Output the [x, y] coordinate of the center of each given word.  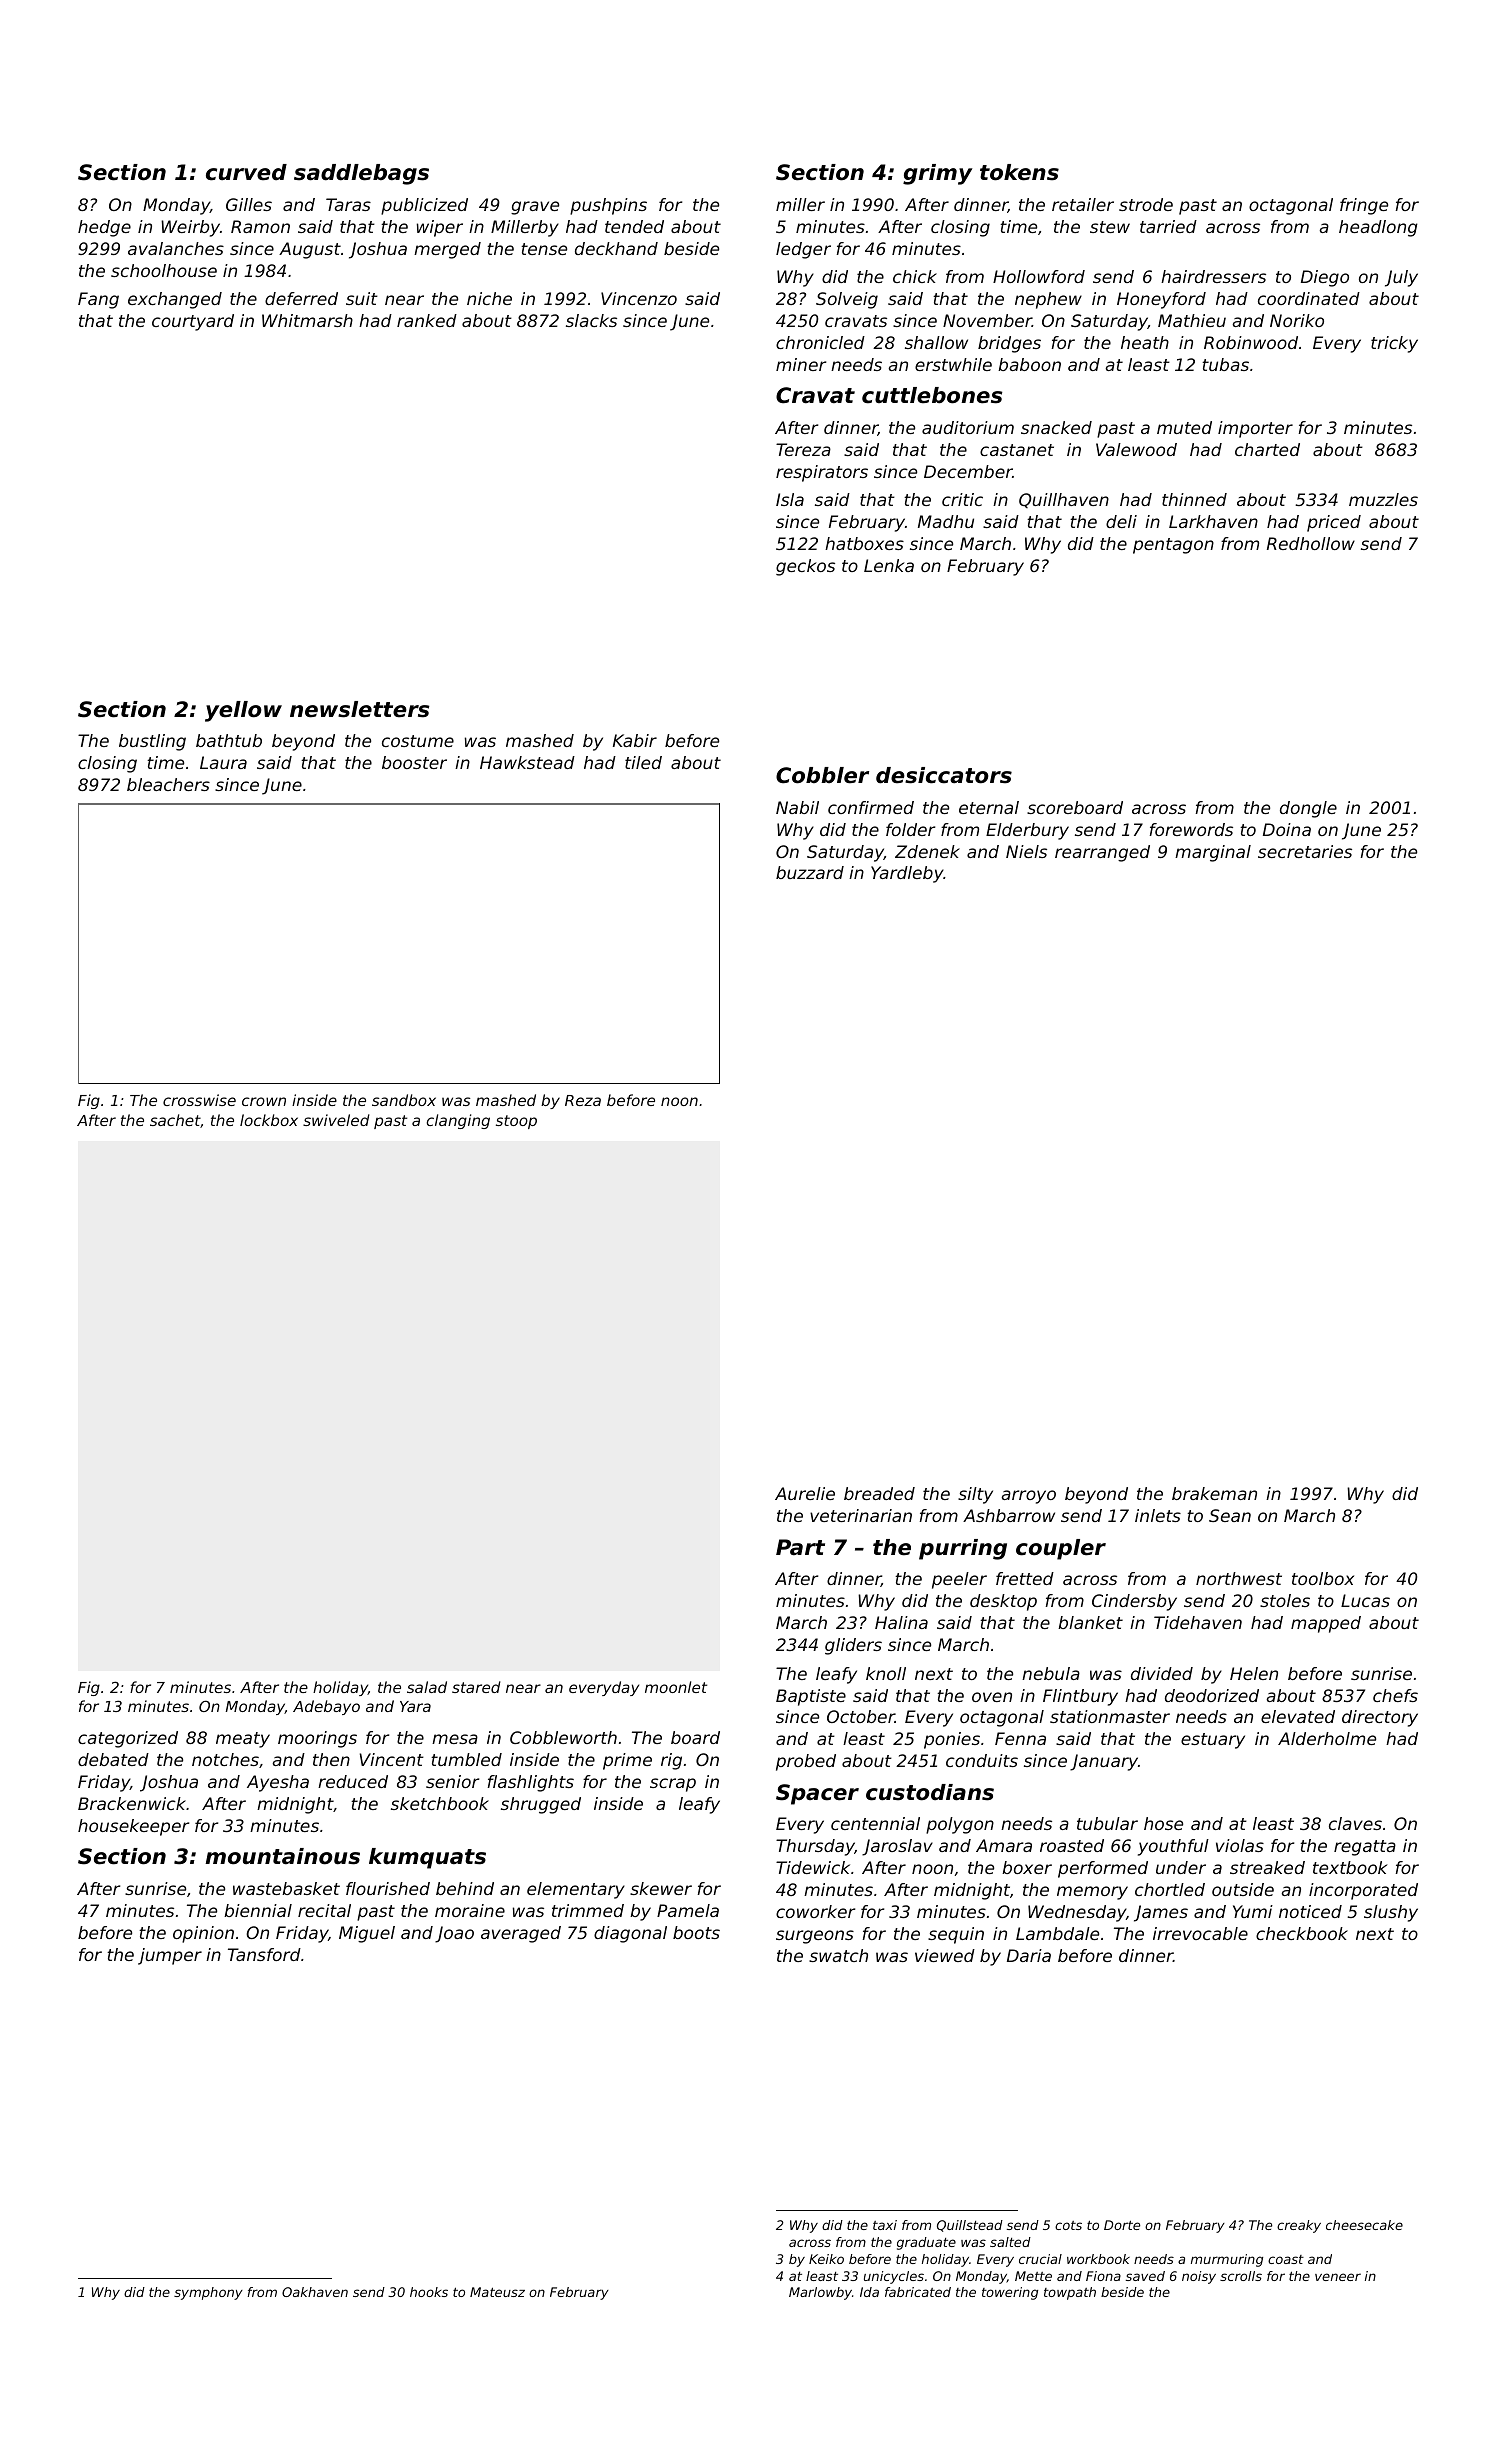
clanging [458, 1121]
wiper [440, 228]
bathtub [229, 740]
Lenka [889, 565]
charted [1267, 449]
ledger [803, 250]
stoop [516, 1122]
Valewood [1136, 449]
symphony [208, 2293]
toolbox [1323, 1578]
